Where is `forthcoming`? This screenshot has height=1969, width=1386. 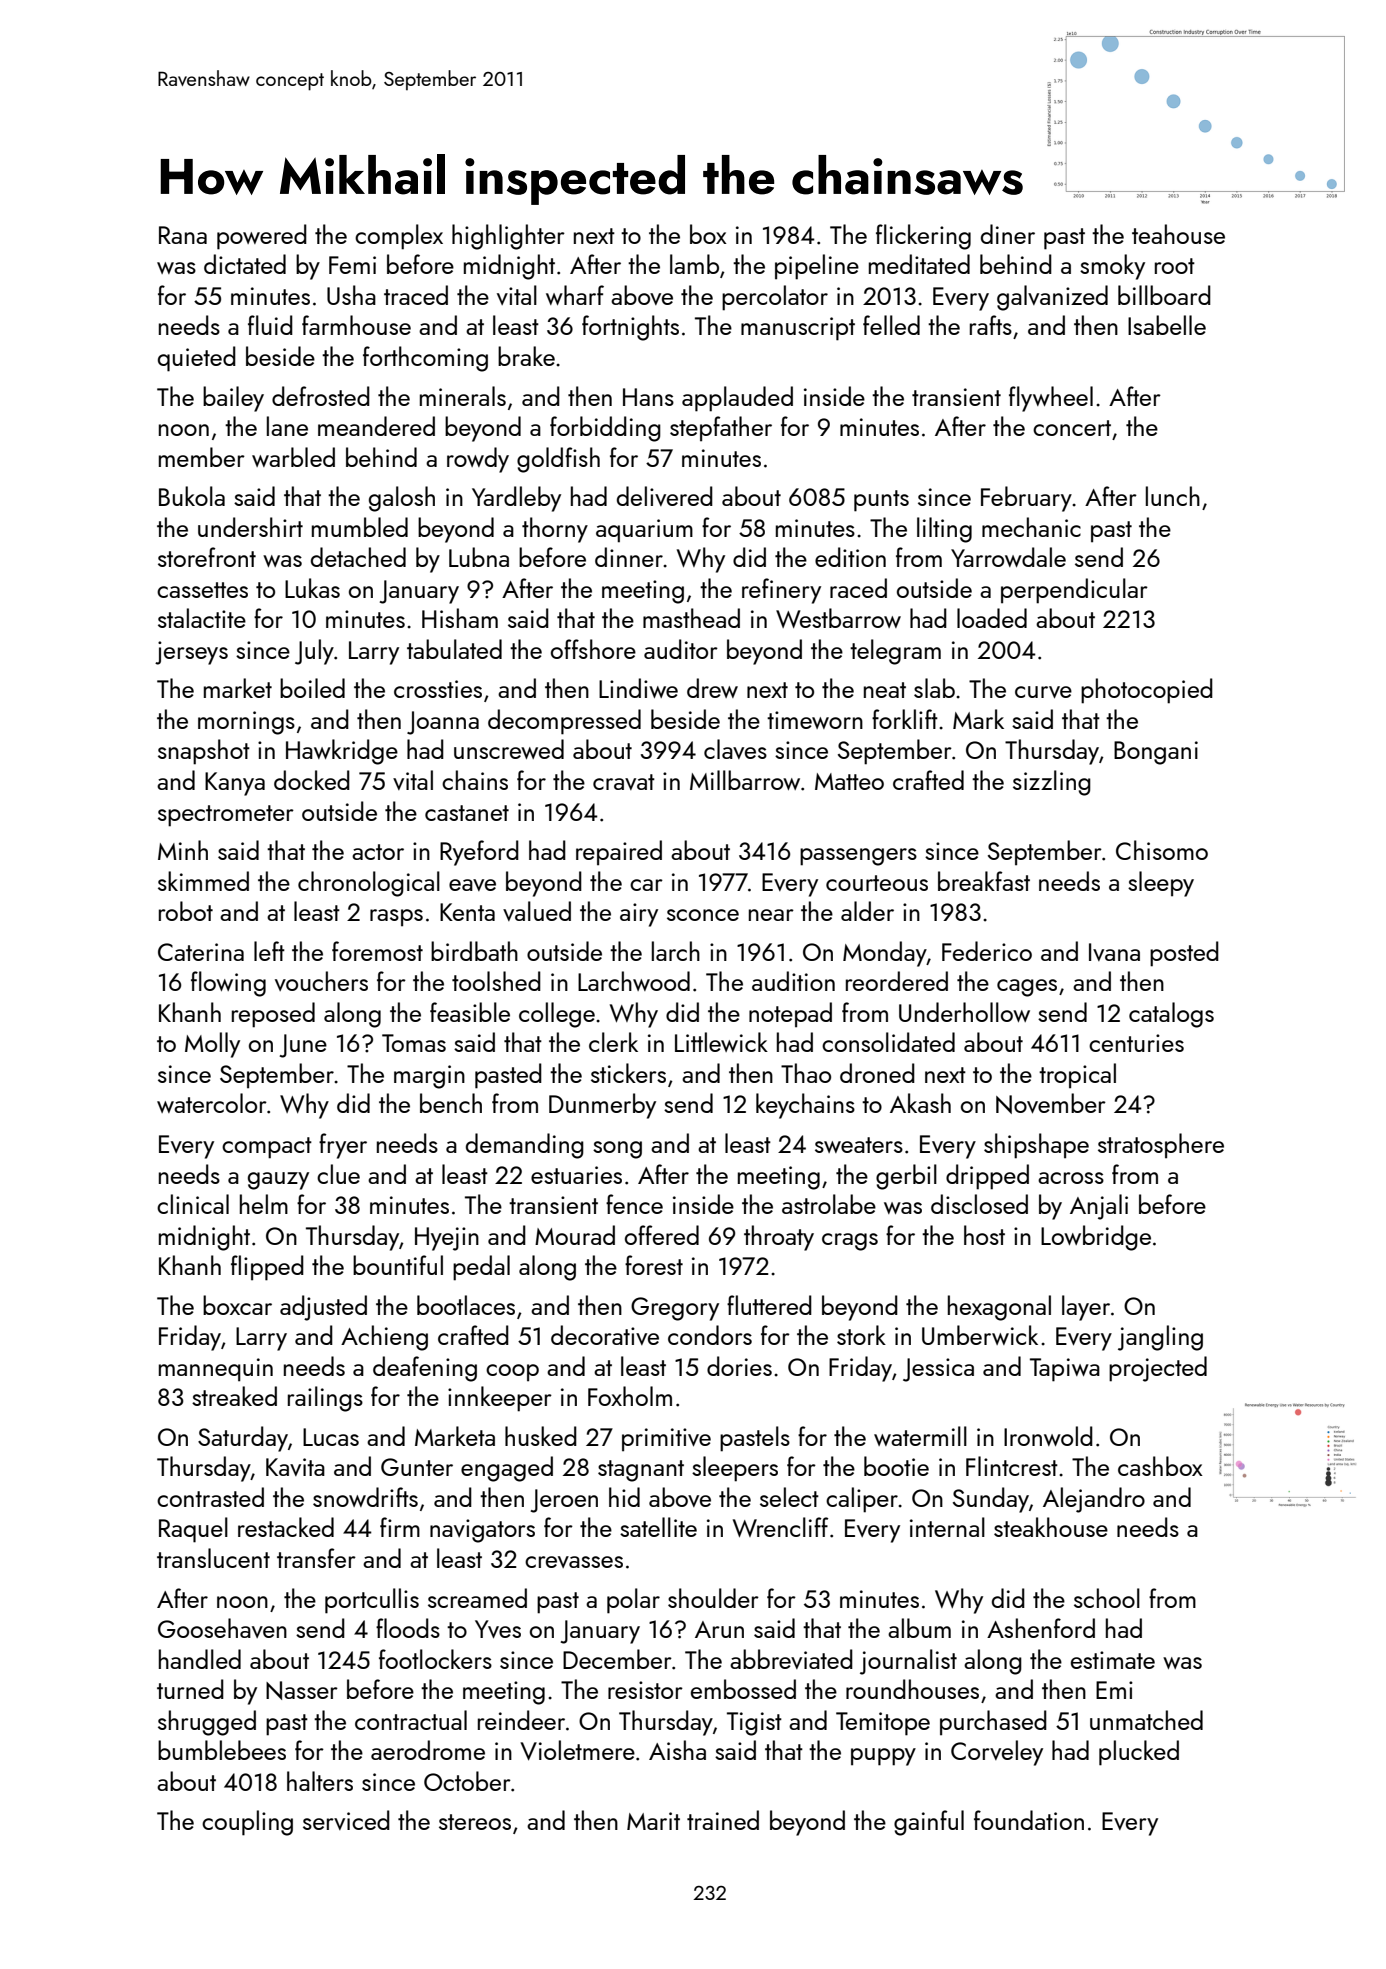 forthcoming is located at coordinates (425, 359).
